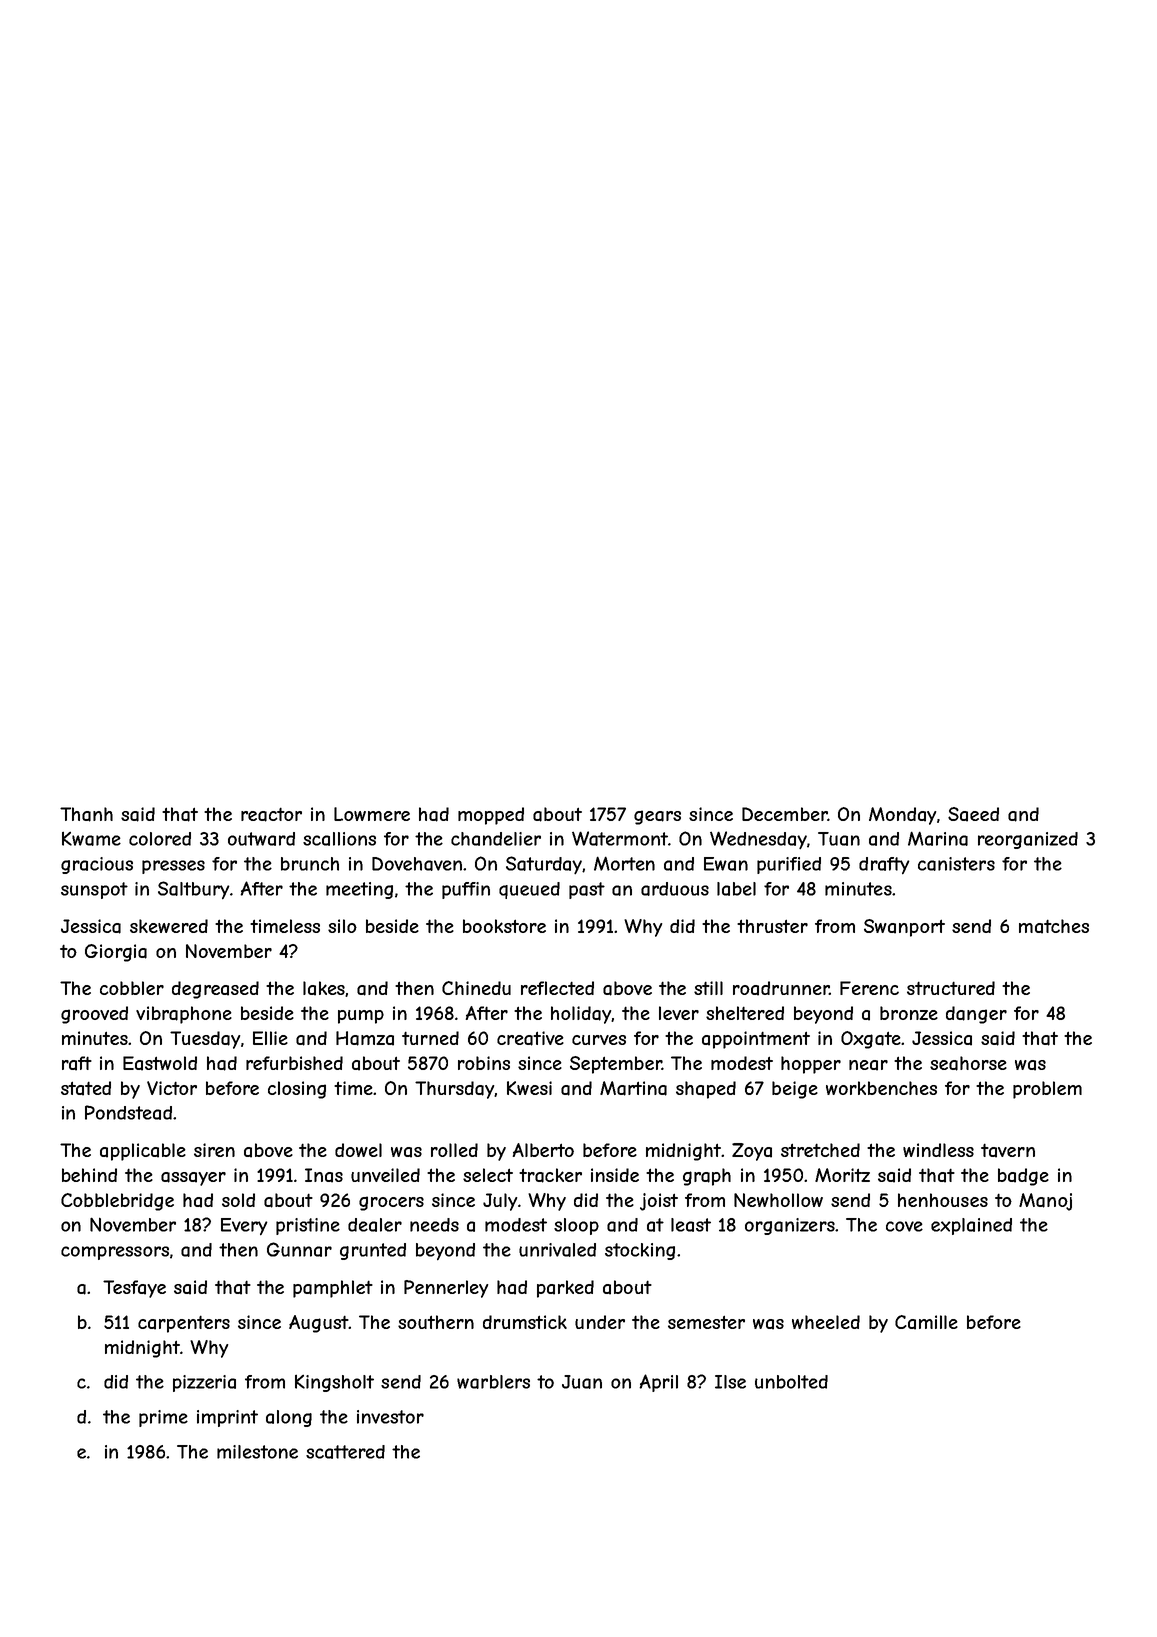 The height and width of the document is (1637, 1157). Describe the element at coordinates (971, 1226) in the document. I see `explained` at that location.
